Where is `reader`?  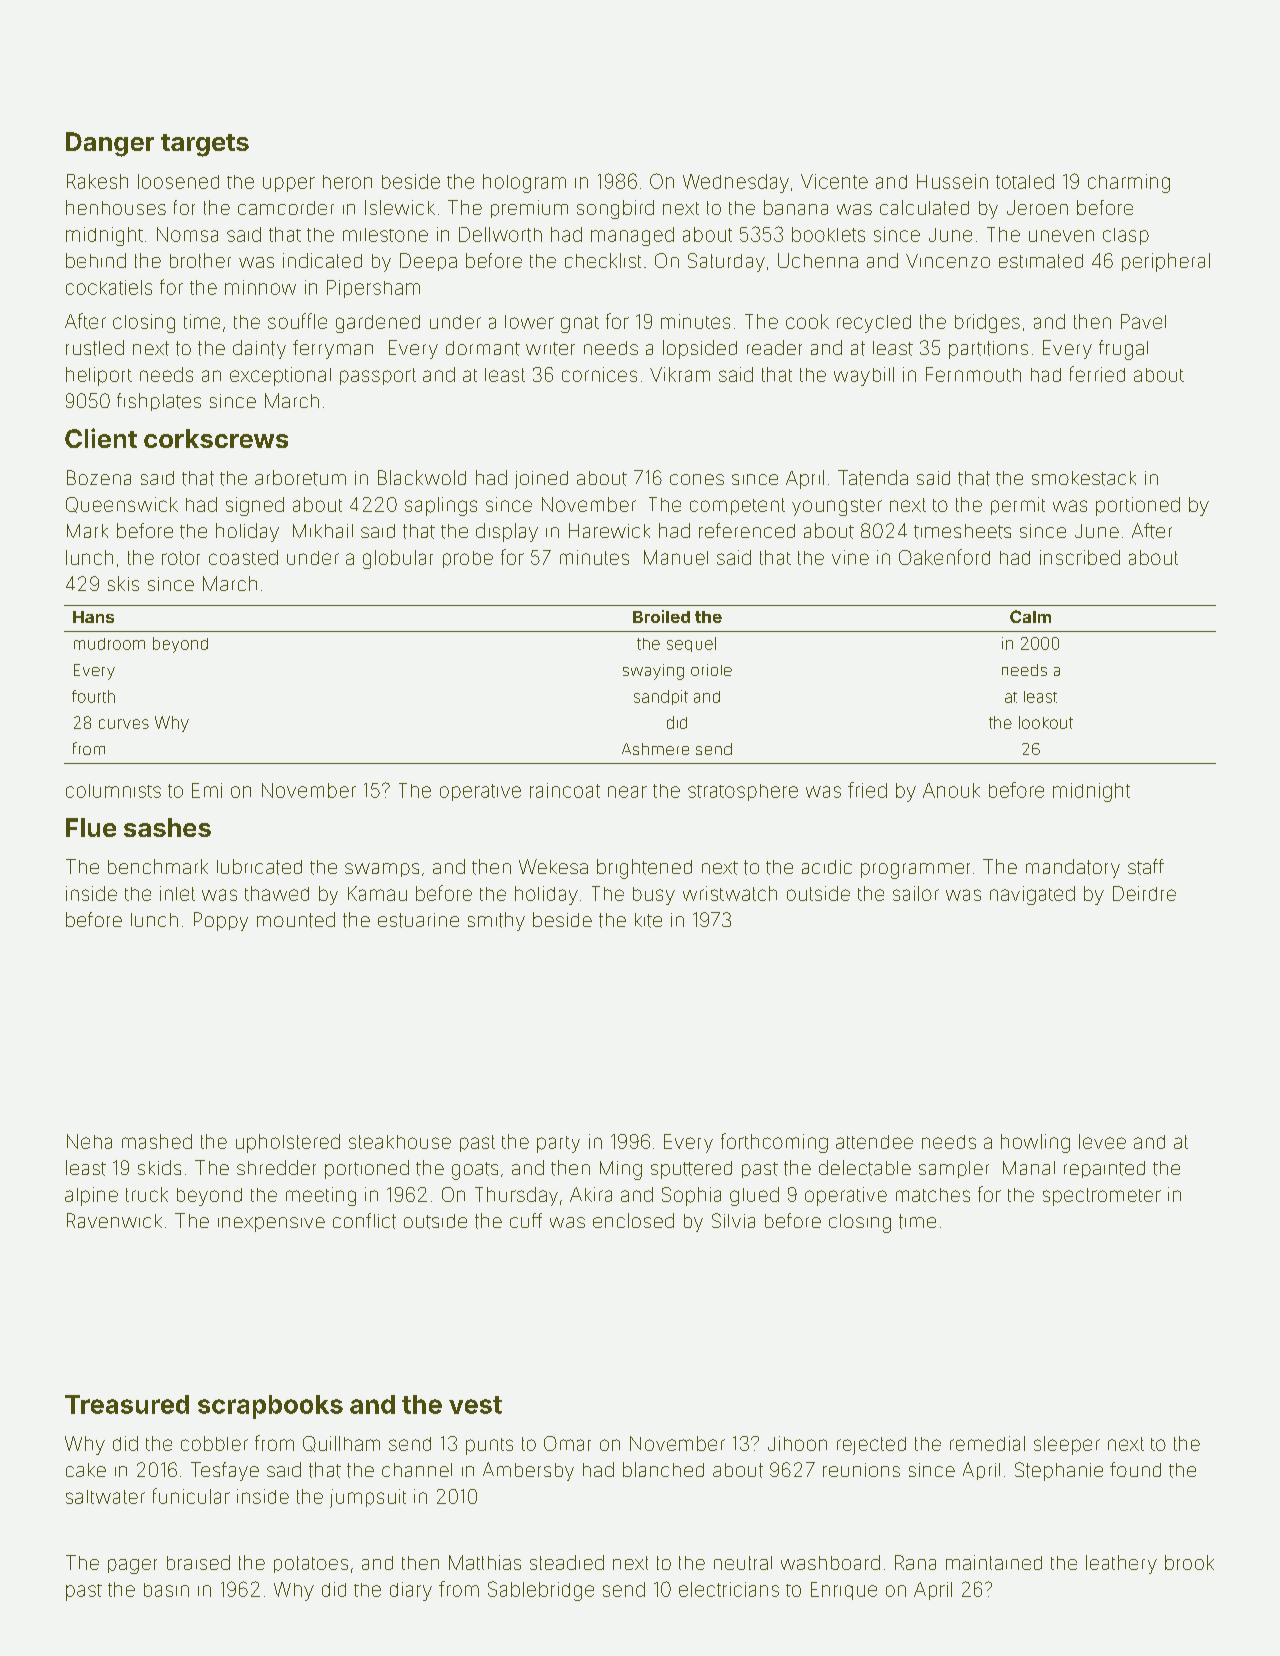 reader is located at coordinates (774, 347).
